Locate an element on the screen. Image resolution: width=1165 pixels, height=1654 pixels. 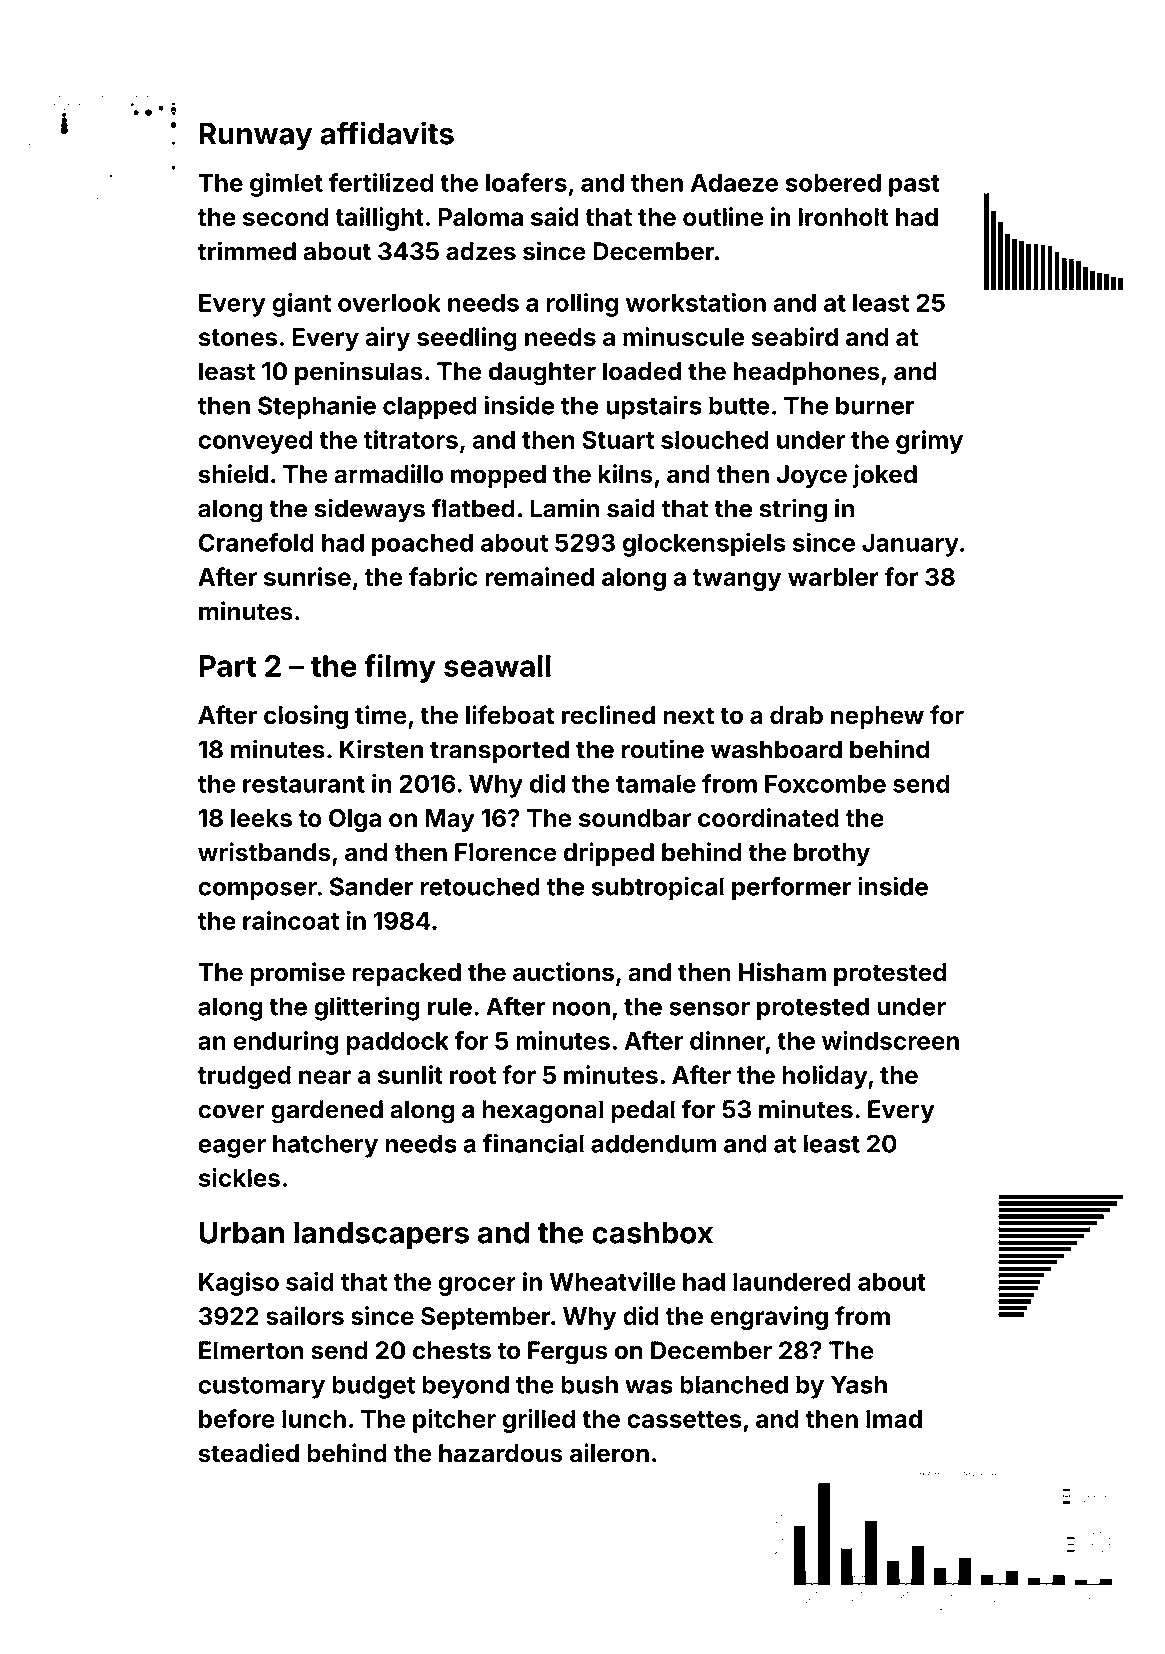
holiday is located at coordinates (825, 1077).
